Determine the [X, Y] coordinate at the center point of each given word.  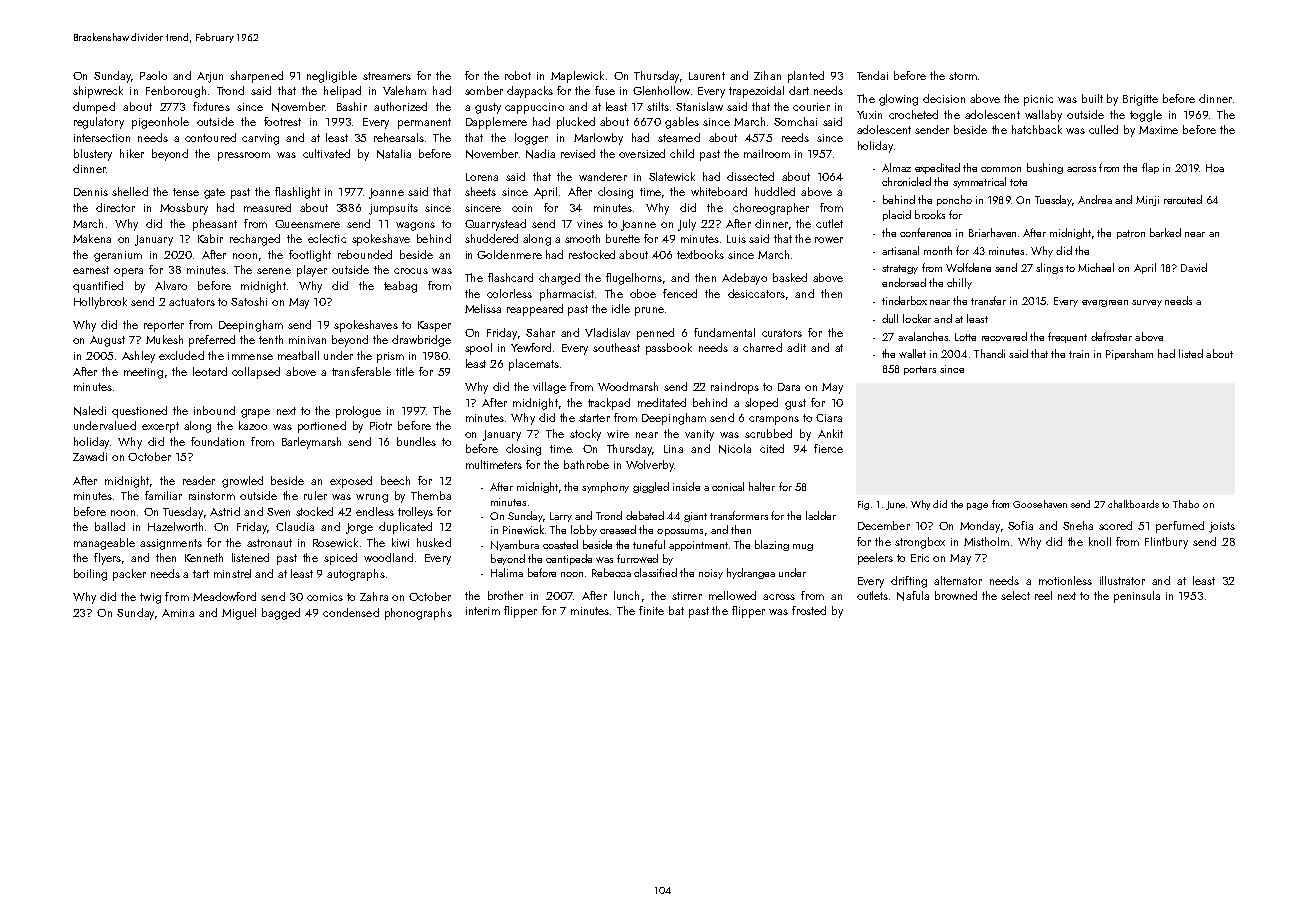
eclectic [327, 238]
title [405, 371]
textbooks [700, 254]
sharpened [256, 77]
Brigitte [1140, 100]
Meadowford [224, 596]
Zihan [767, 75]
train [1079, 354]
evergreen [1105, 303]
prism [390, 357]
